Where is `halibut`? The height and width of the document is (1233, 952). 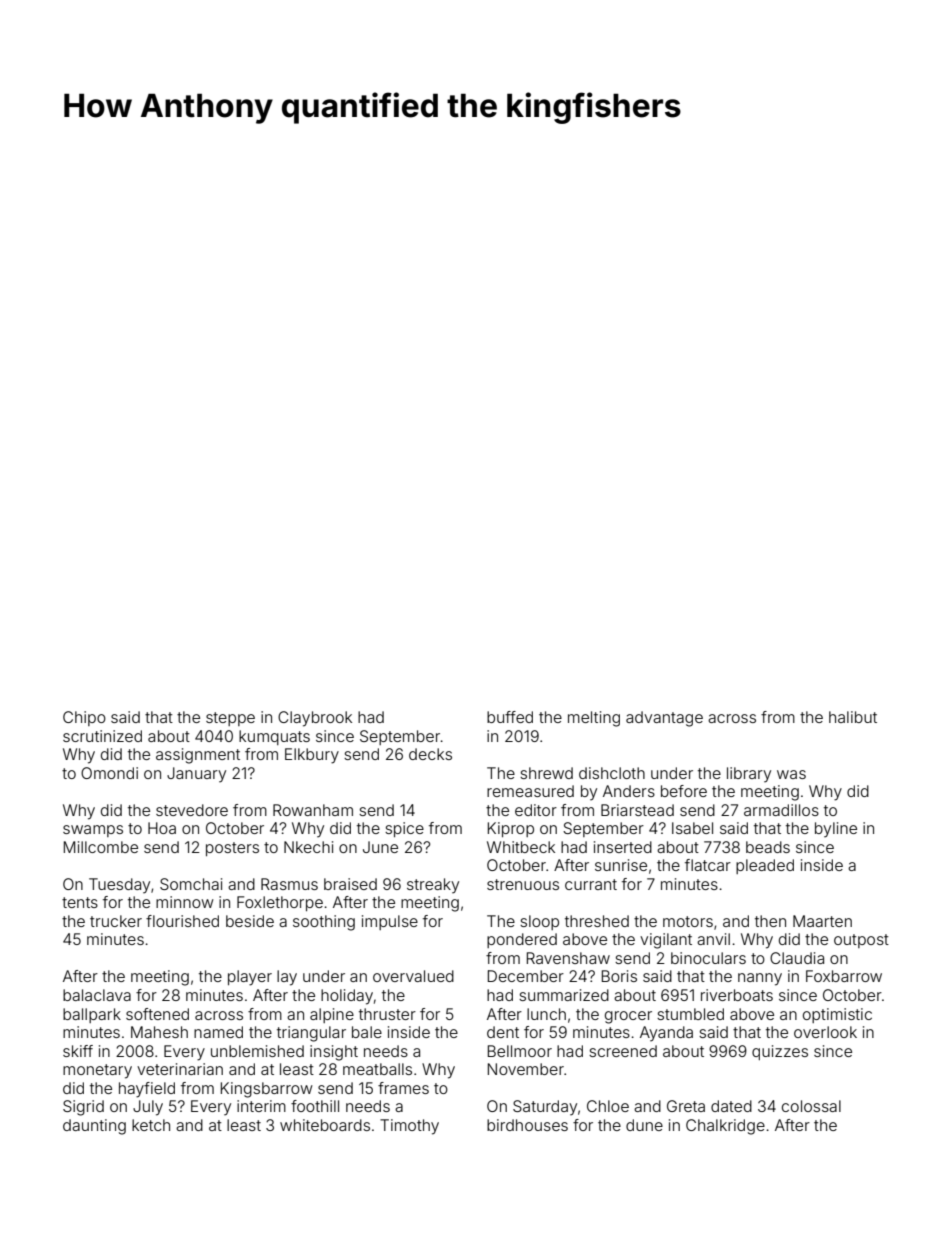
halibut is located at coordinates (853, 717).
